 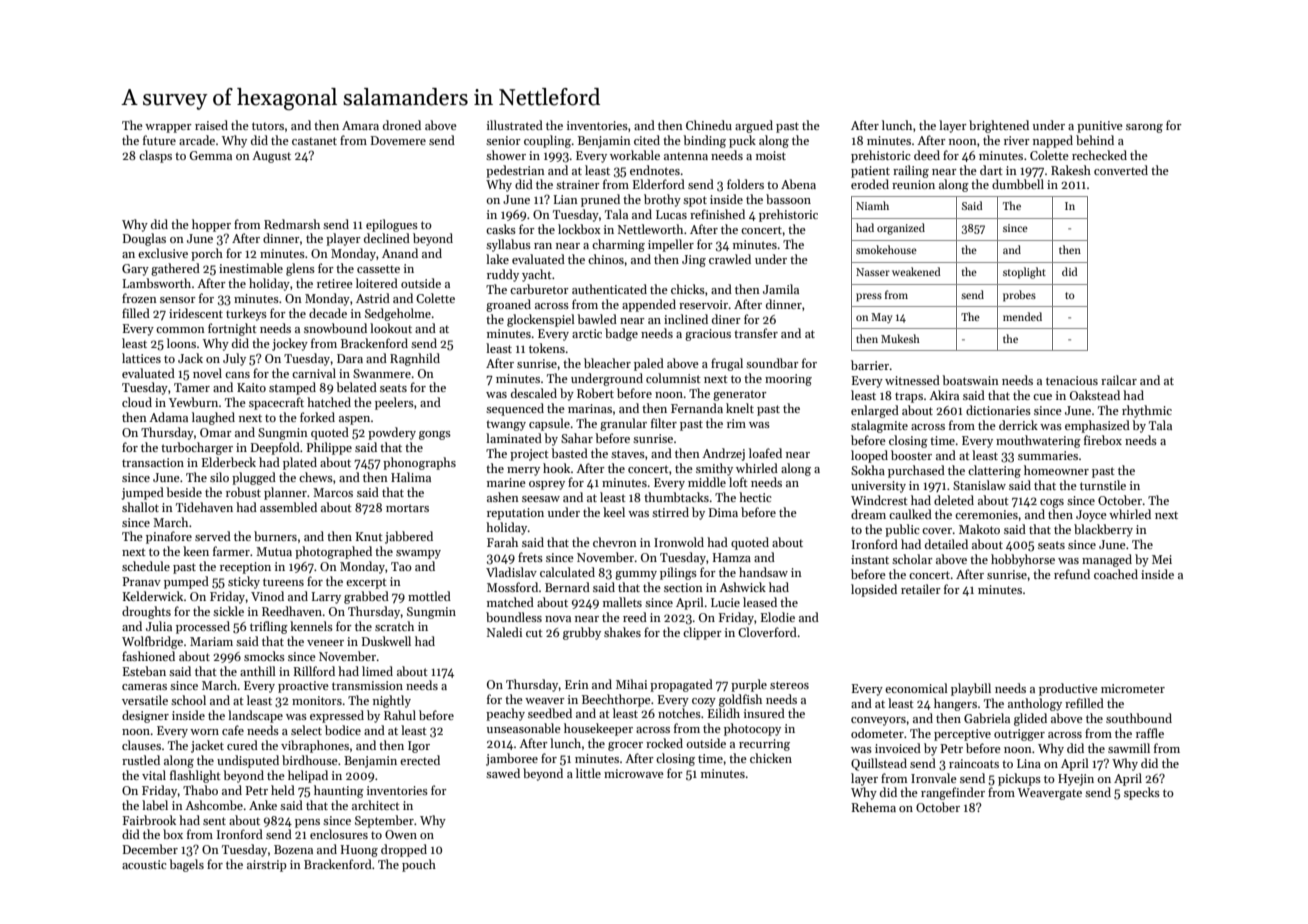 I want to click on granular, so click(x=623, y=424).
